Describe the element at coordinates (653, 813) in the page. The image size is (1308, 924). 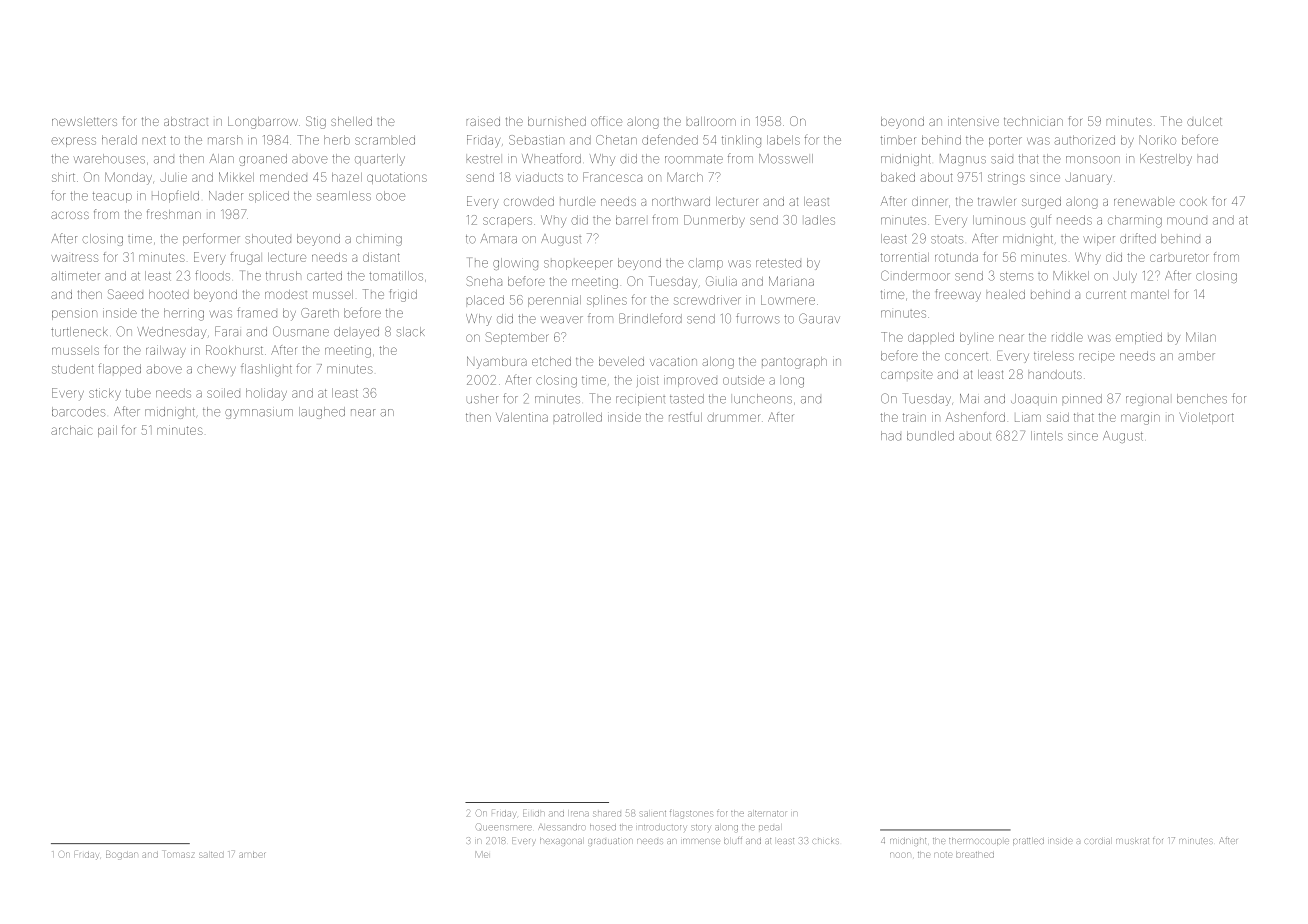
I see `salient` at that location.
